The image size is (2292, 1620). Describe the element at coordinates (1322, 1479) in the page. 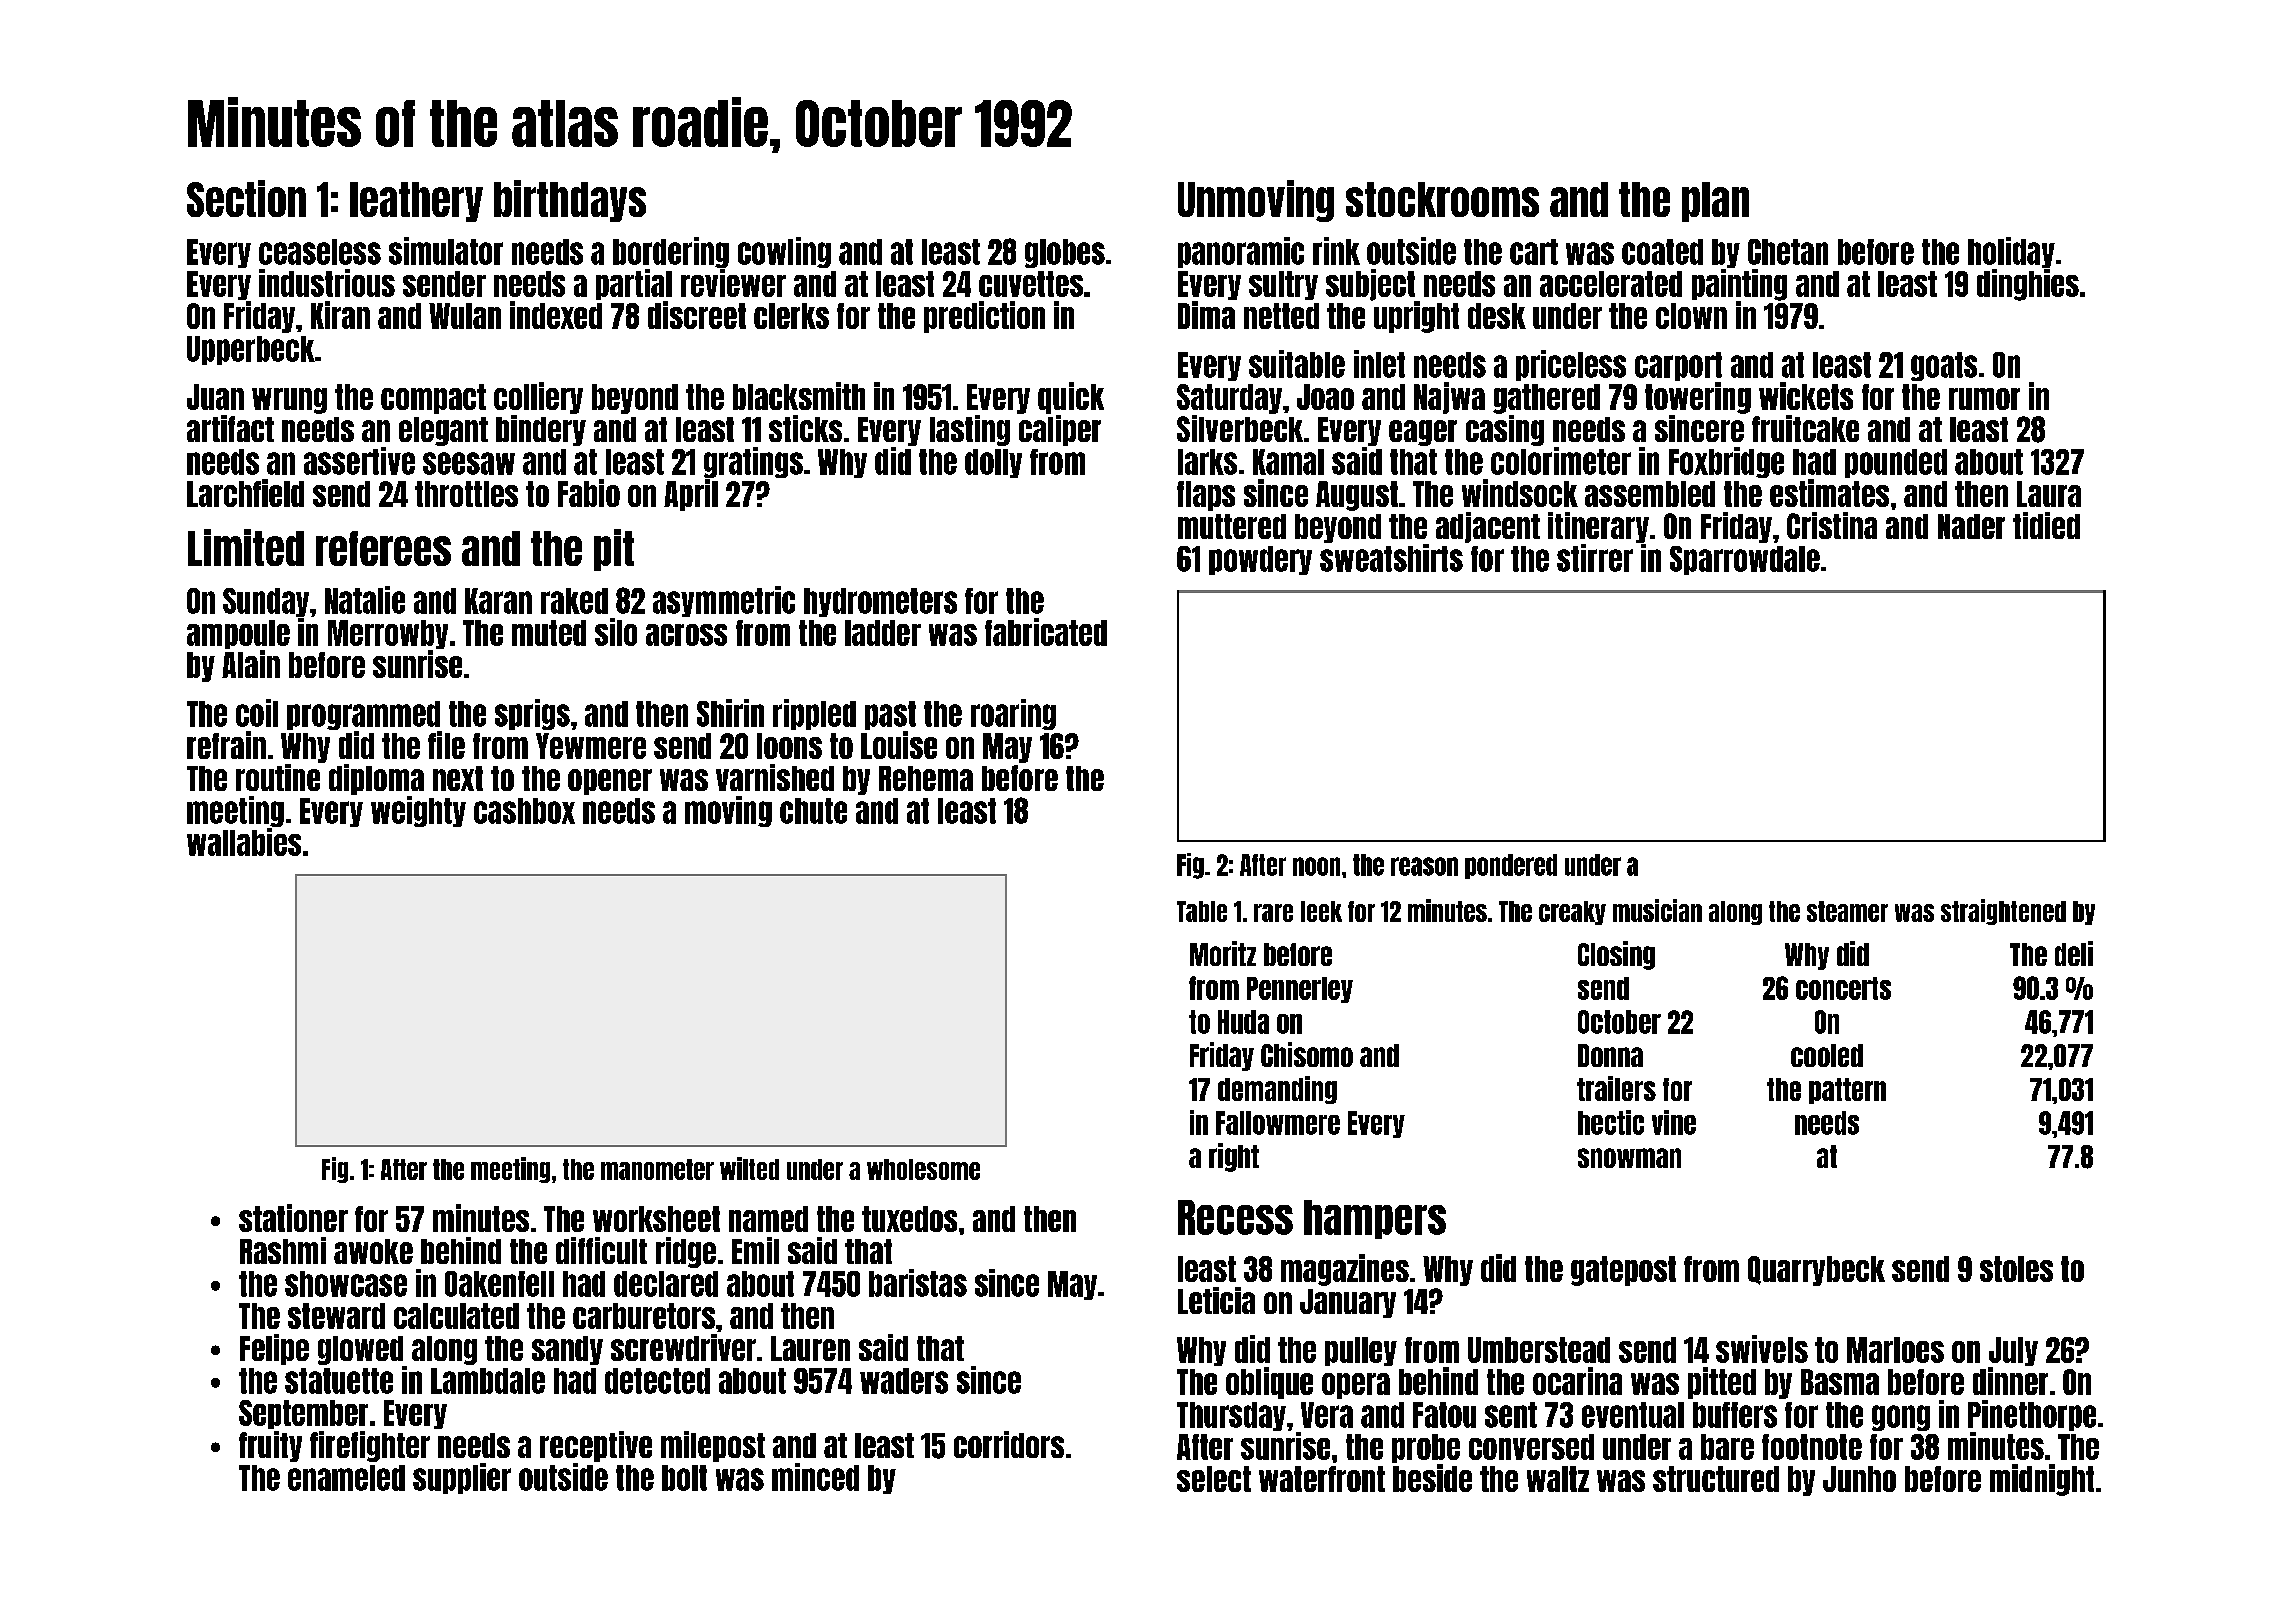

I see `waterfront` at that location.
